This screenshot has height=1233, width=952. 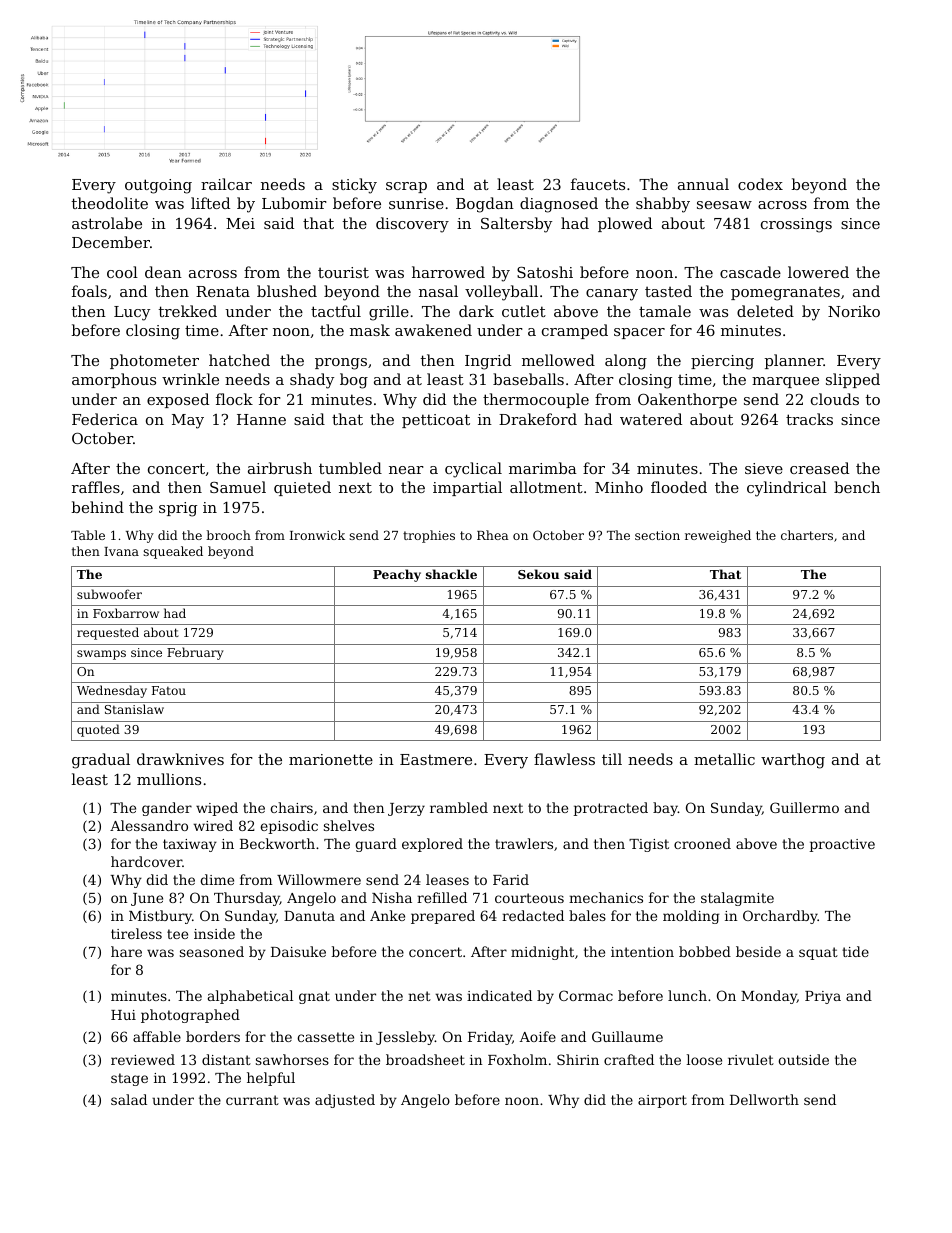 What do you see at coordinates (564, 759) in the screenshot?
I see `flawless` at bounding box center [564, 759].
